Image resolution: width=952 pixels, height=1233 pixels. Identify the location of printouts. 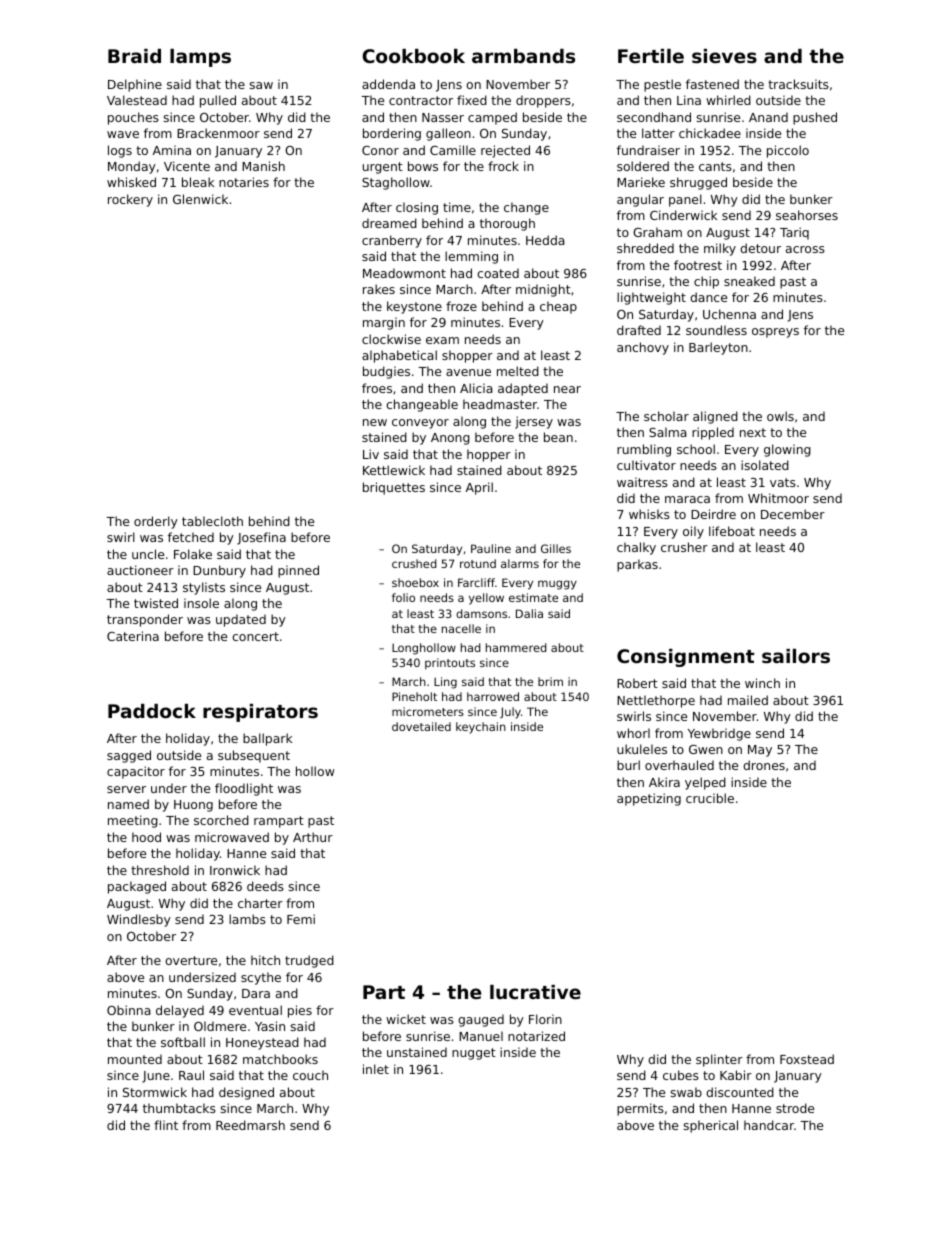
(450, 664).
